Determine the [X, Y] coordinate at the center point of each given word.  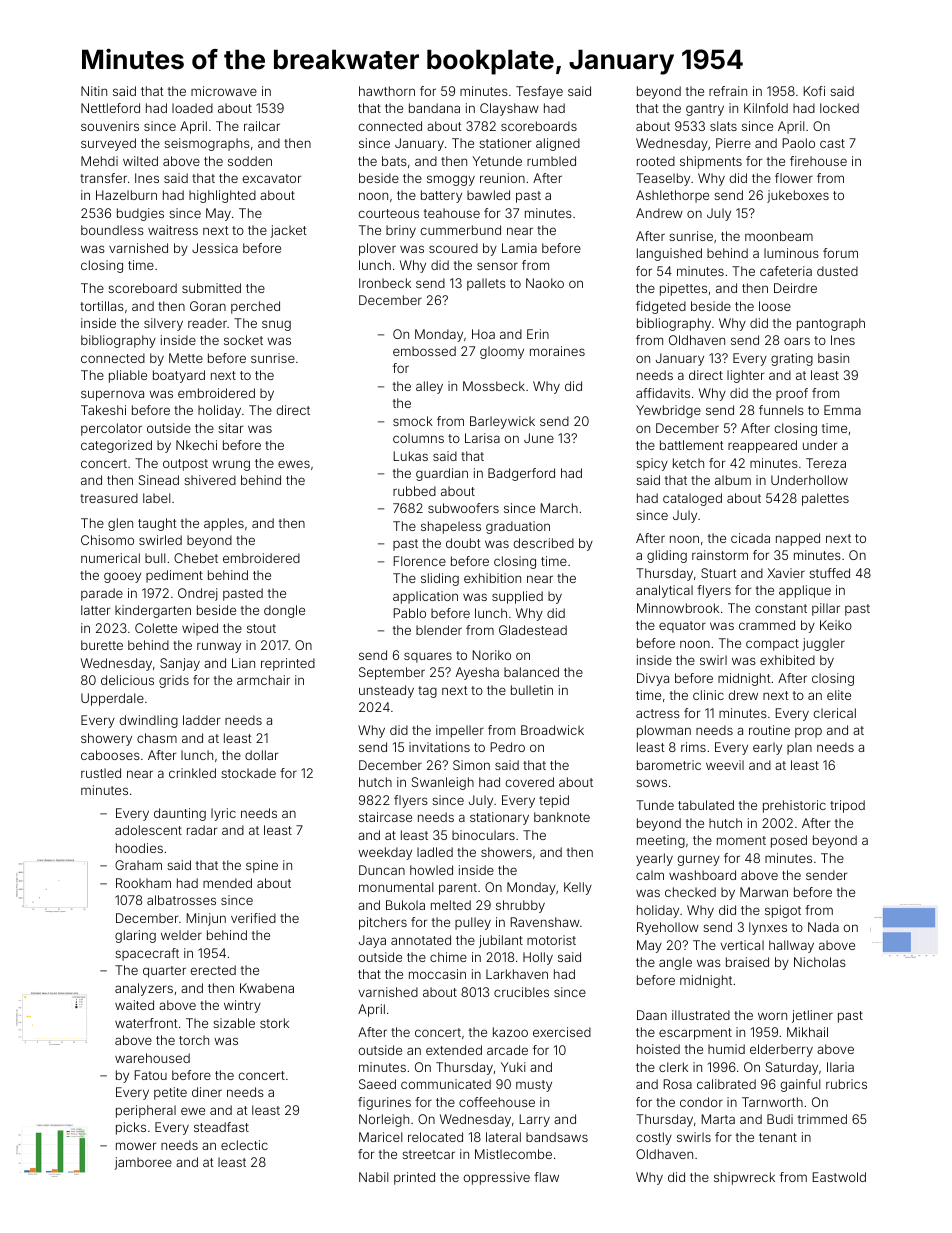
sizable [234, 1023]
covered [529, 782]
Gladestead [533, 630]
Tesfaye [539, 92]
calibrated [726, 1084]
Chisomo [107, 540]
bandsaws [557, 1137]
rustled [101, 773]
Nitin [94, 91]
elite [839, 695]
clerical [834, 713]
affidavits [663, 393]
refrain [728, 91]
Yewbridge [668, 411]
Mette [186, 358]
